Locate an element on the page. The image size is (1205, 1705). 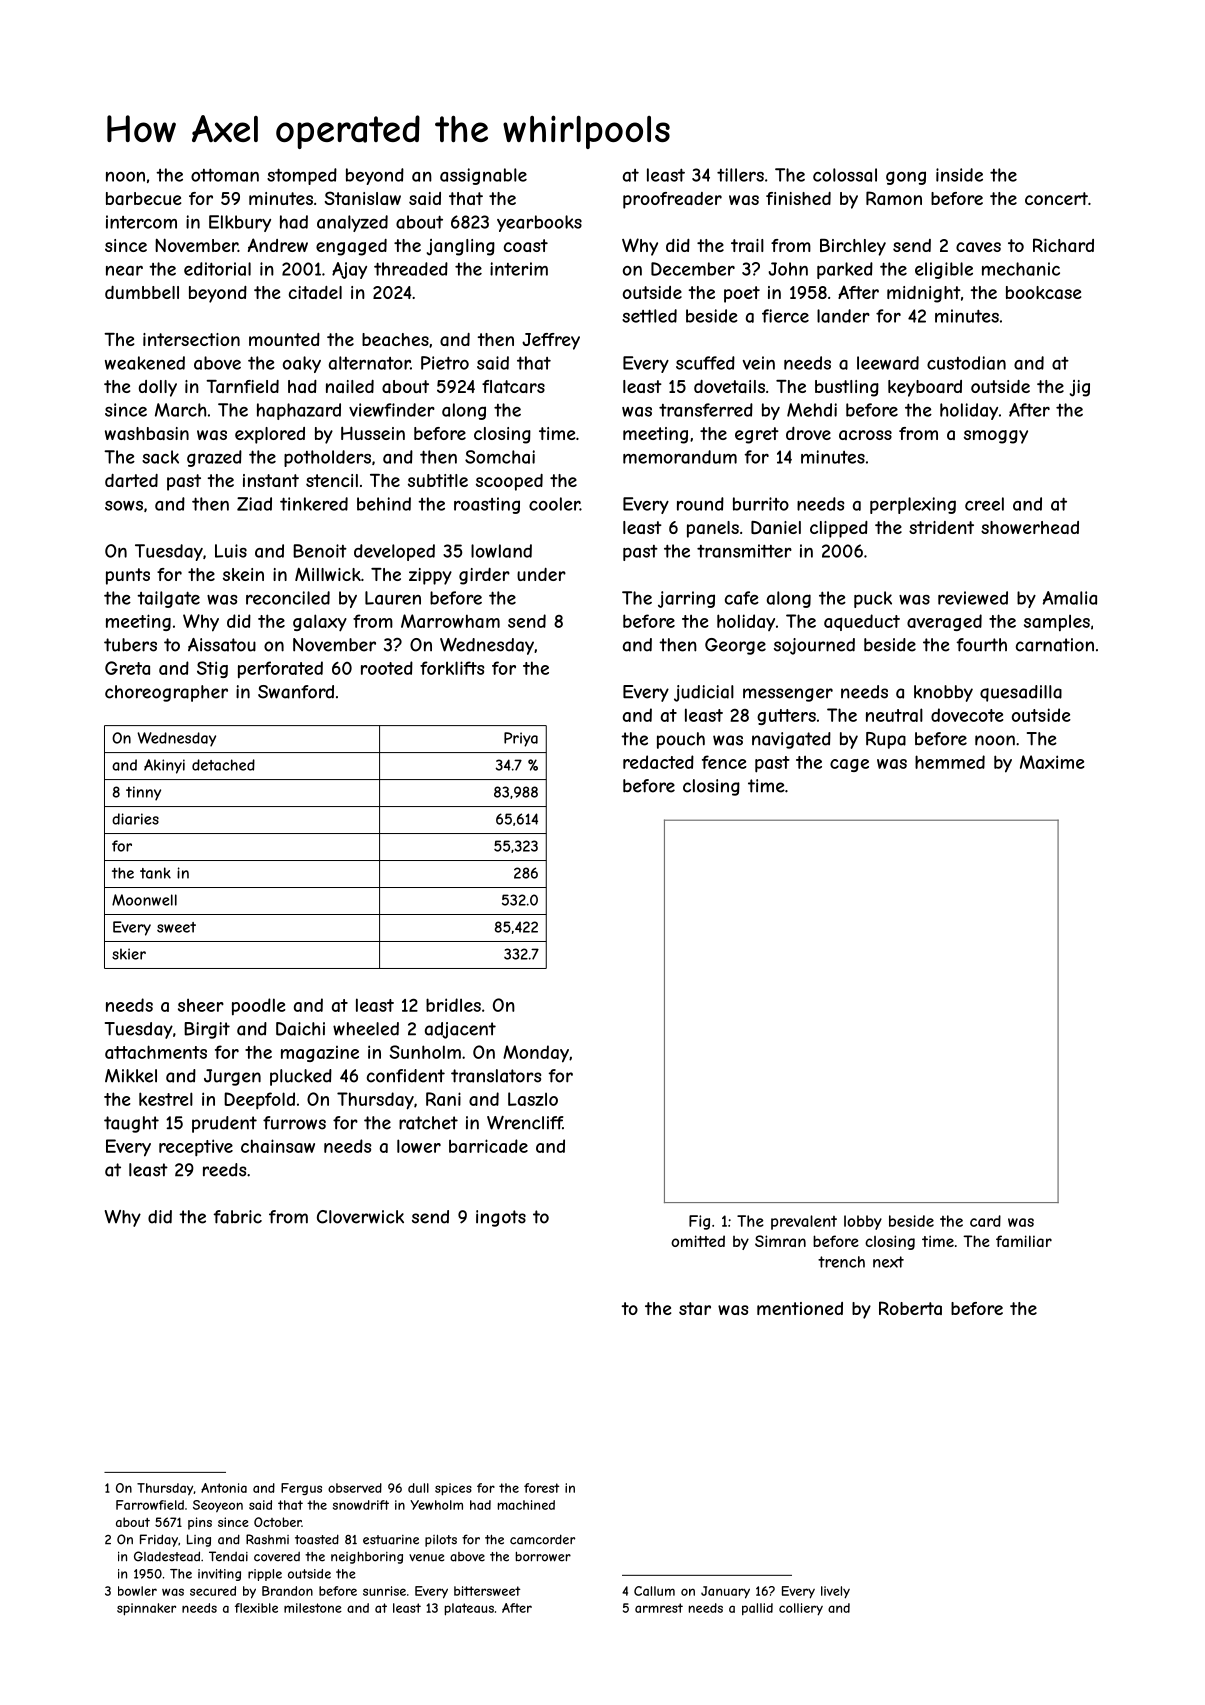
Greta is located at coordinates (127, 668).
